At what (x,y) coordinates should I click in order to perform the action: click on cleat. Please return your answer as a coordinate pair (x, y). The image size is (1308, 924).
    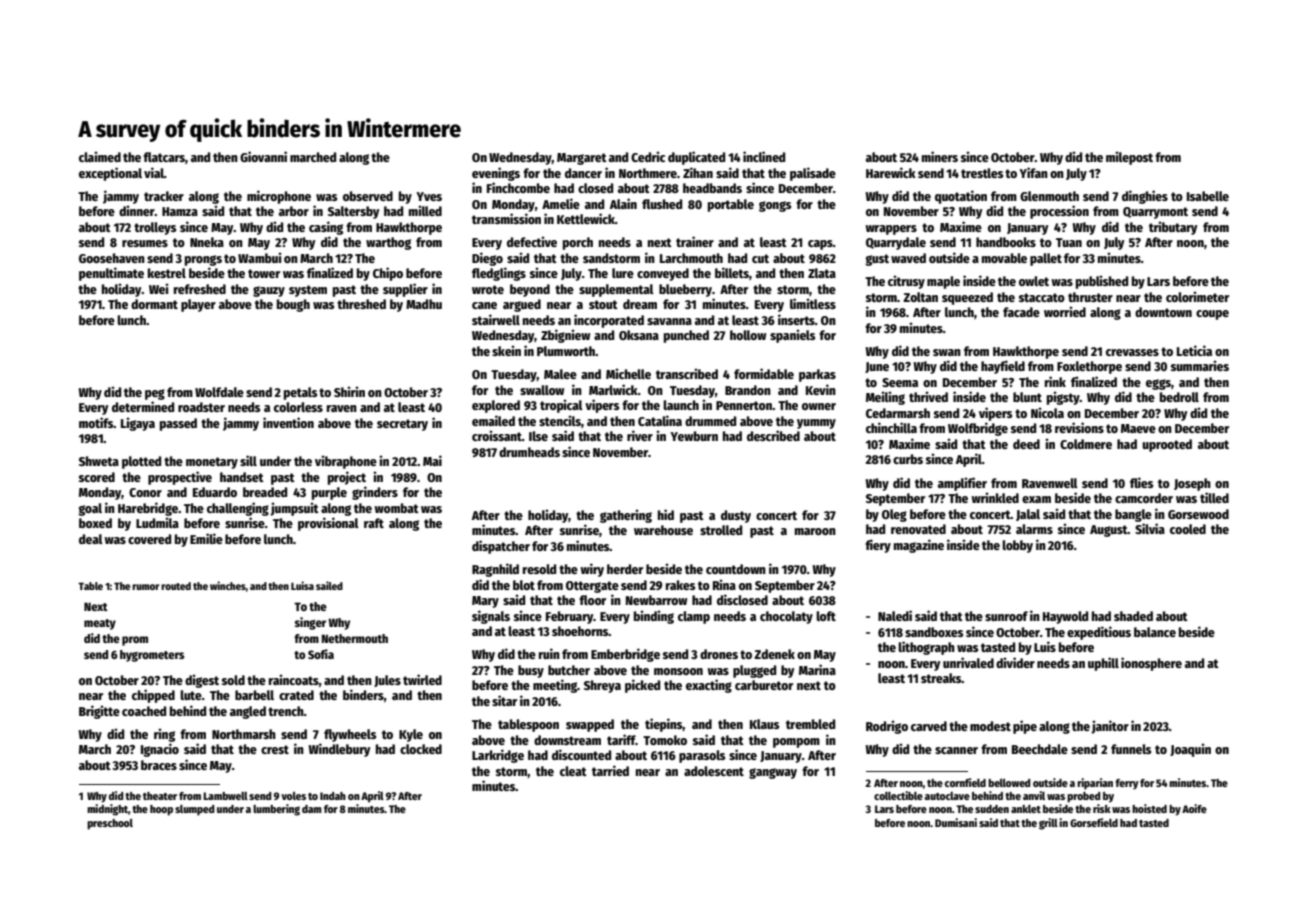
    Looking at the image, I should click on (573, 771).
